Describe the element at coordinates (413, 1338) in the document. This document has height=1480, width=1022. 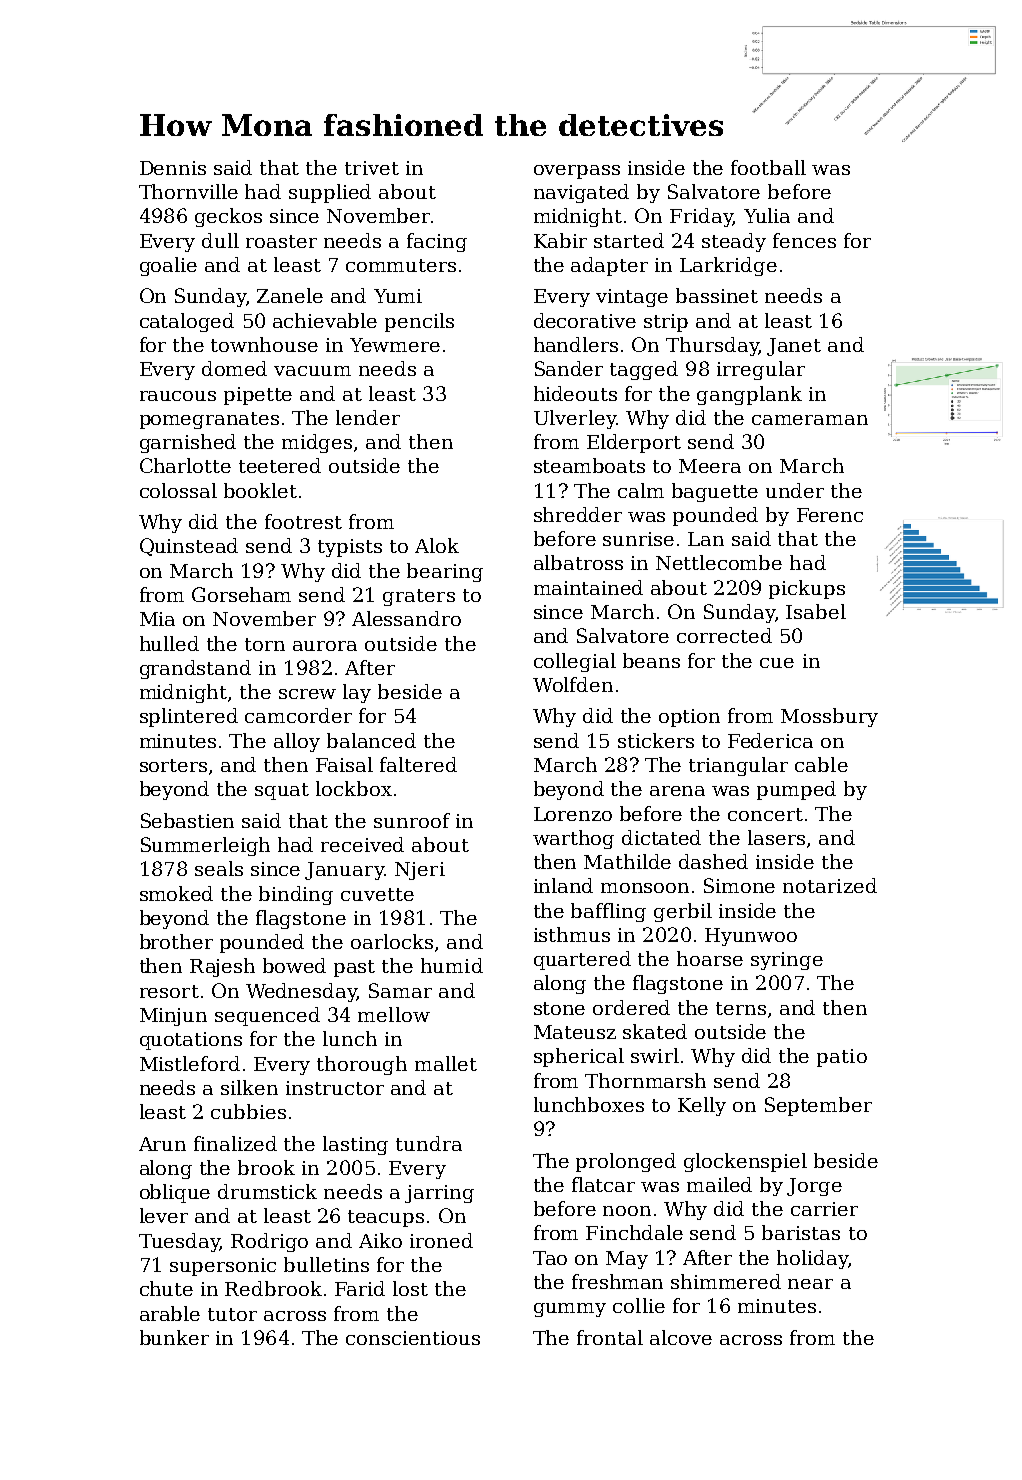
I see `conscientious` at that location.
